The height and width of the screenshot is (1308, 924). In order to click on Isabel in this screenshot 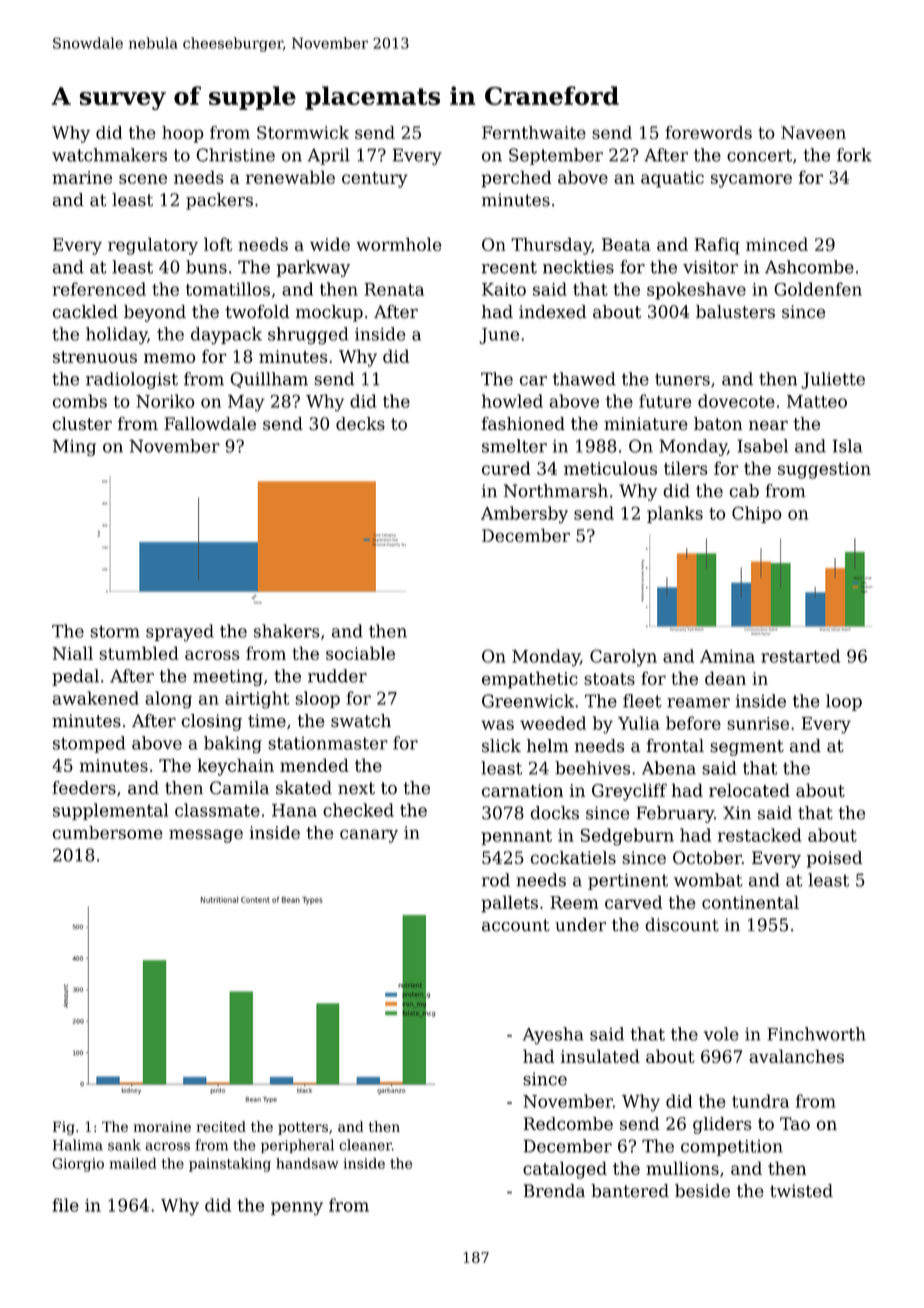, I will do `click(762, 446)`.
